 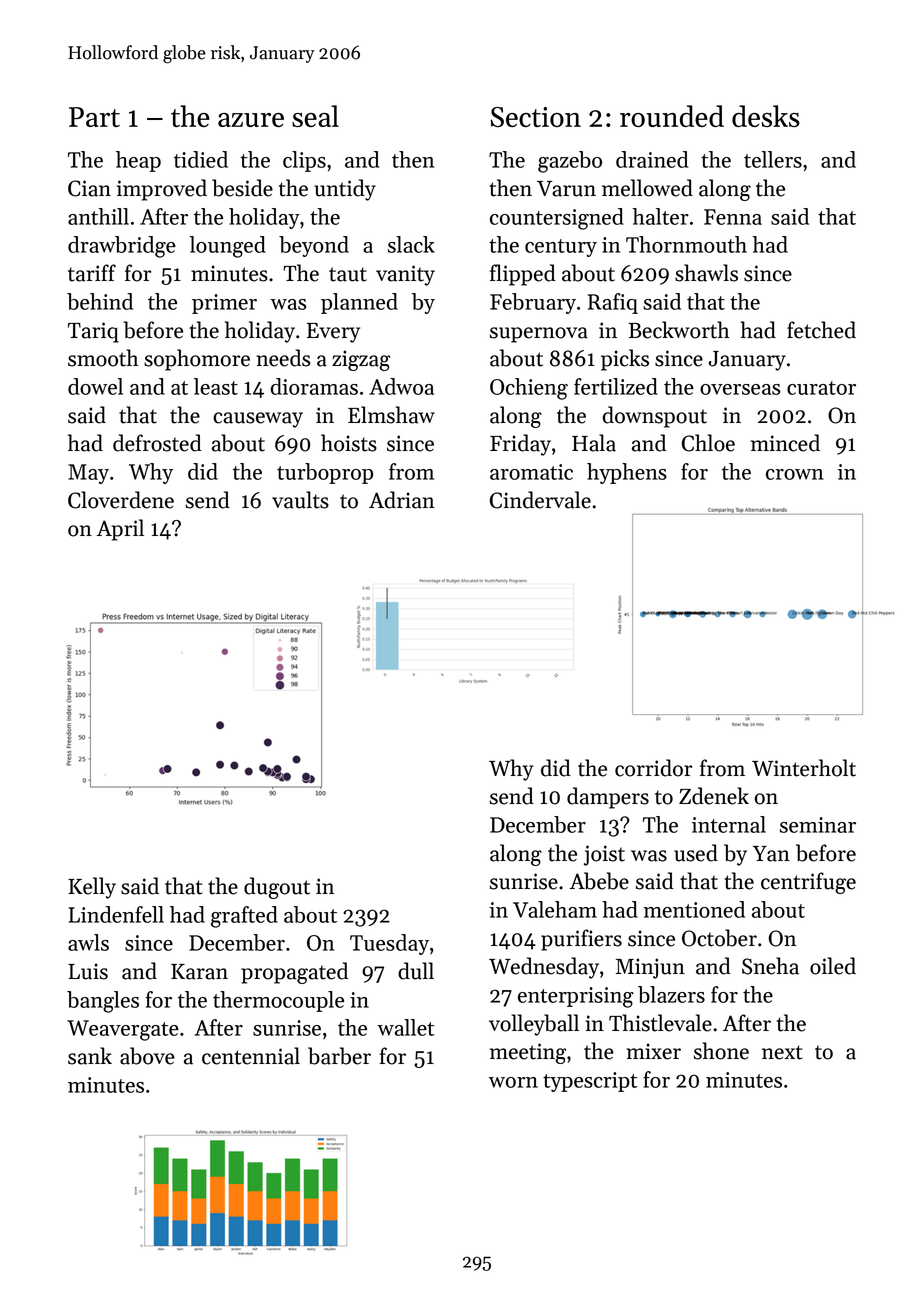 I want to click on Section, so click(x=536, y=117).
